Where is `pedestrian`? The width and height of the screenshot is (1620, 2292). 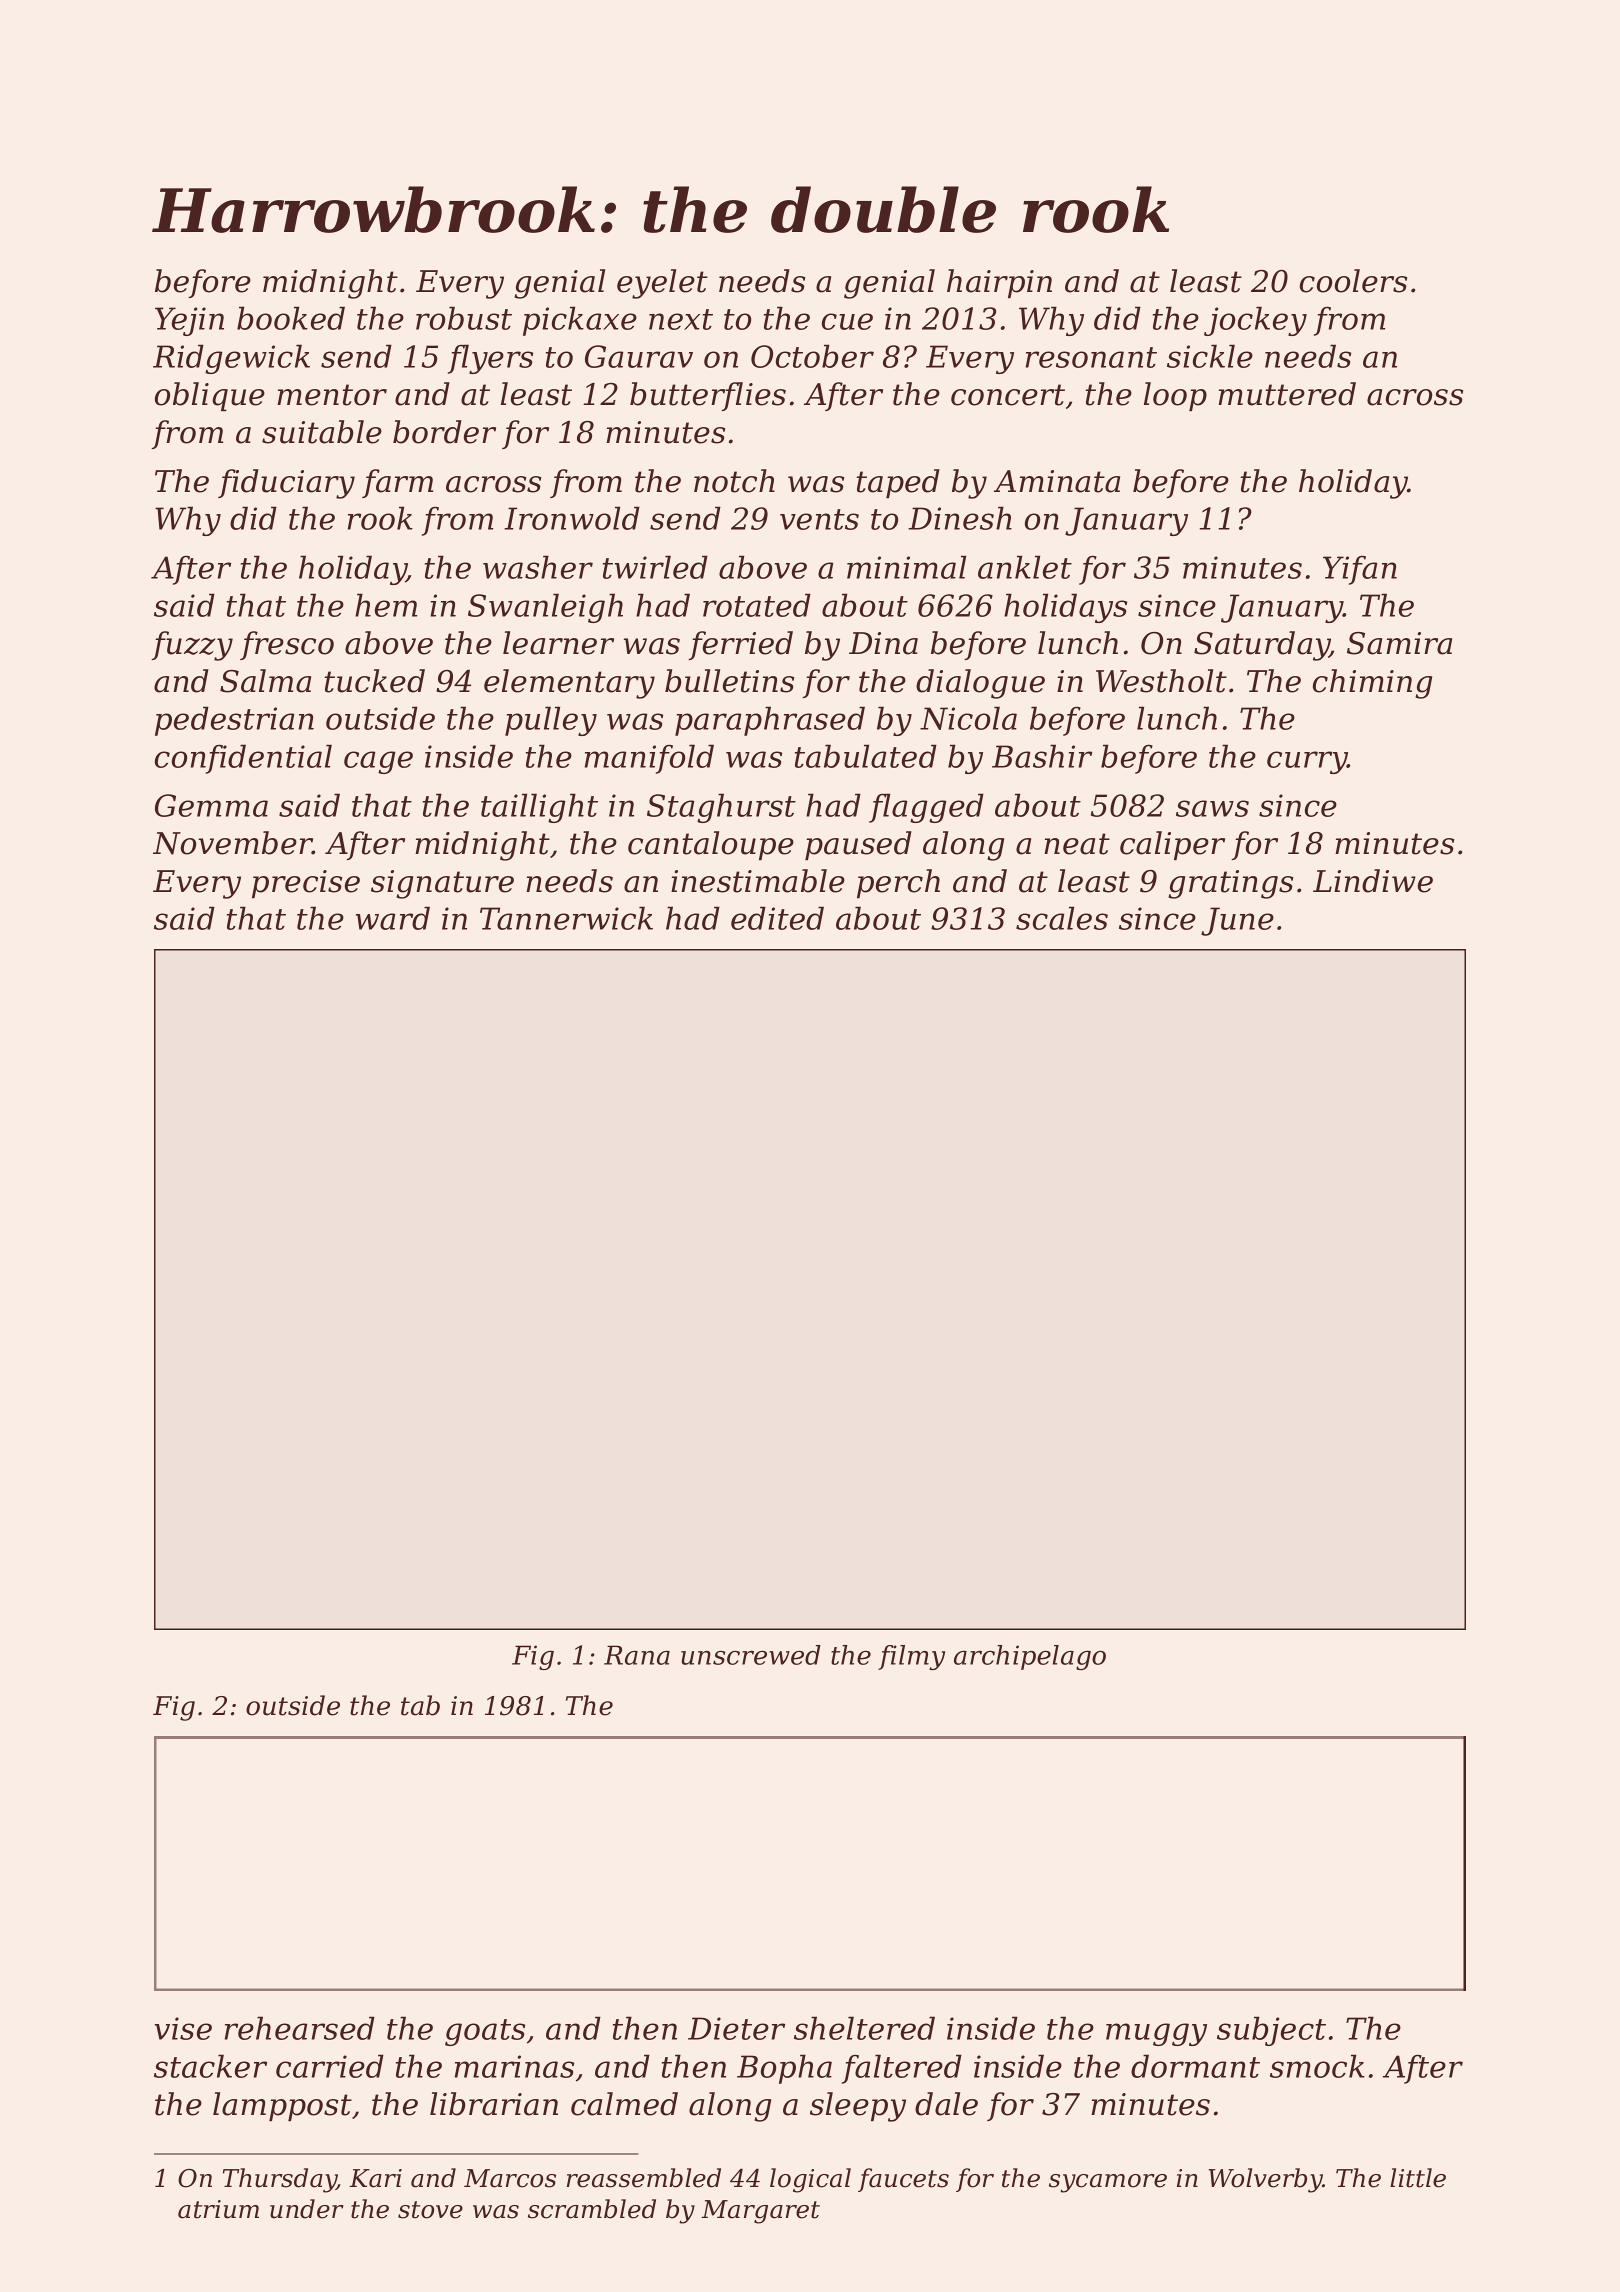 pedestrian is located at coordinates (234, 721).
